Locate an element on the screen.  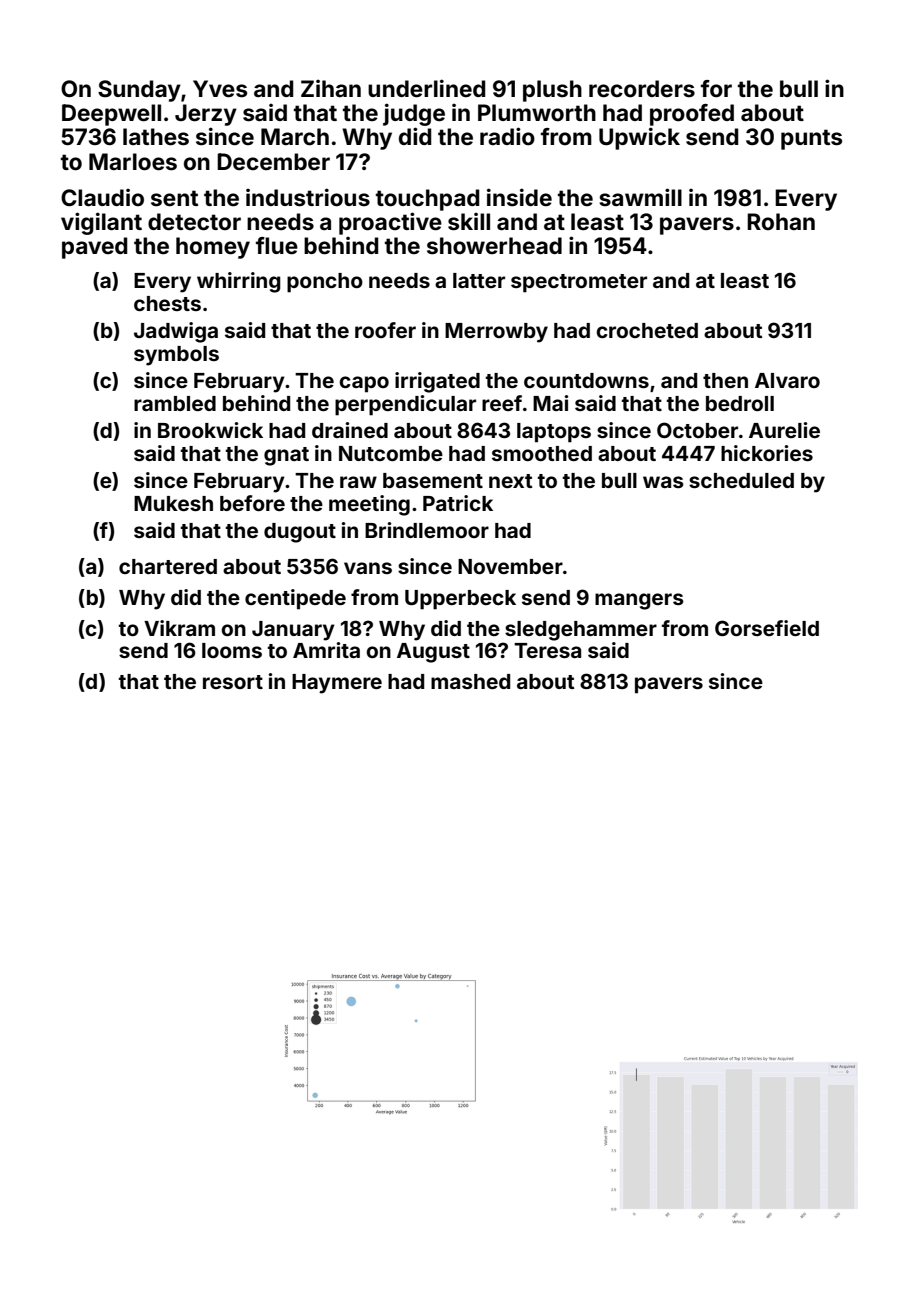
scheduled is located at coordinates (741, 480).
